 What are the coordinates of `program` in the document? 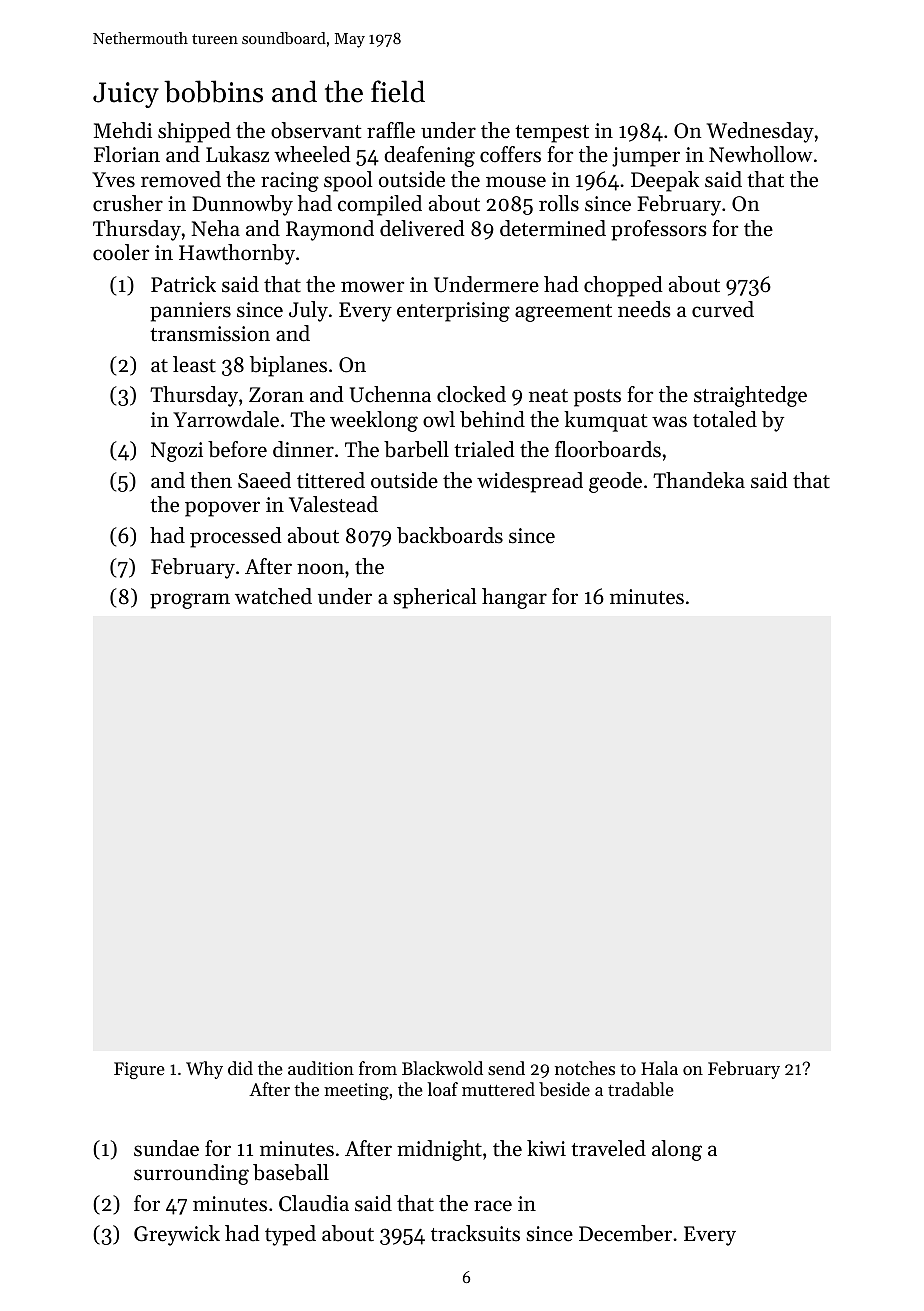 It's located at (190, 601).
